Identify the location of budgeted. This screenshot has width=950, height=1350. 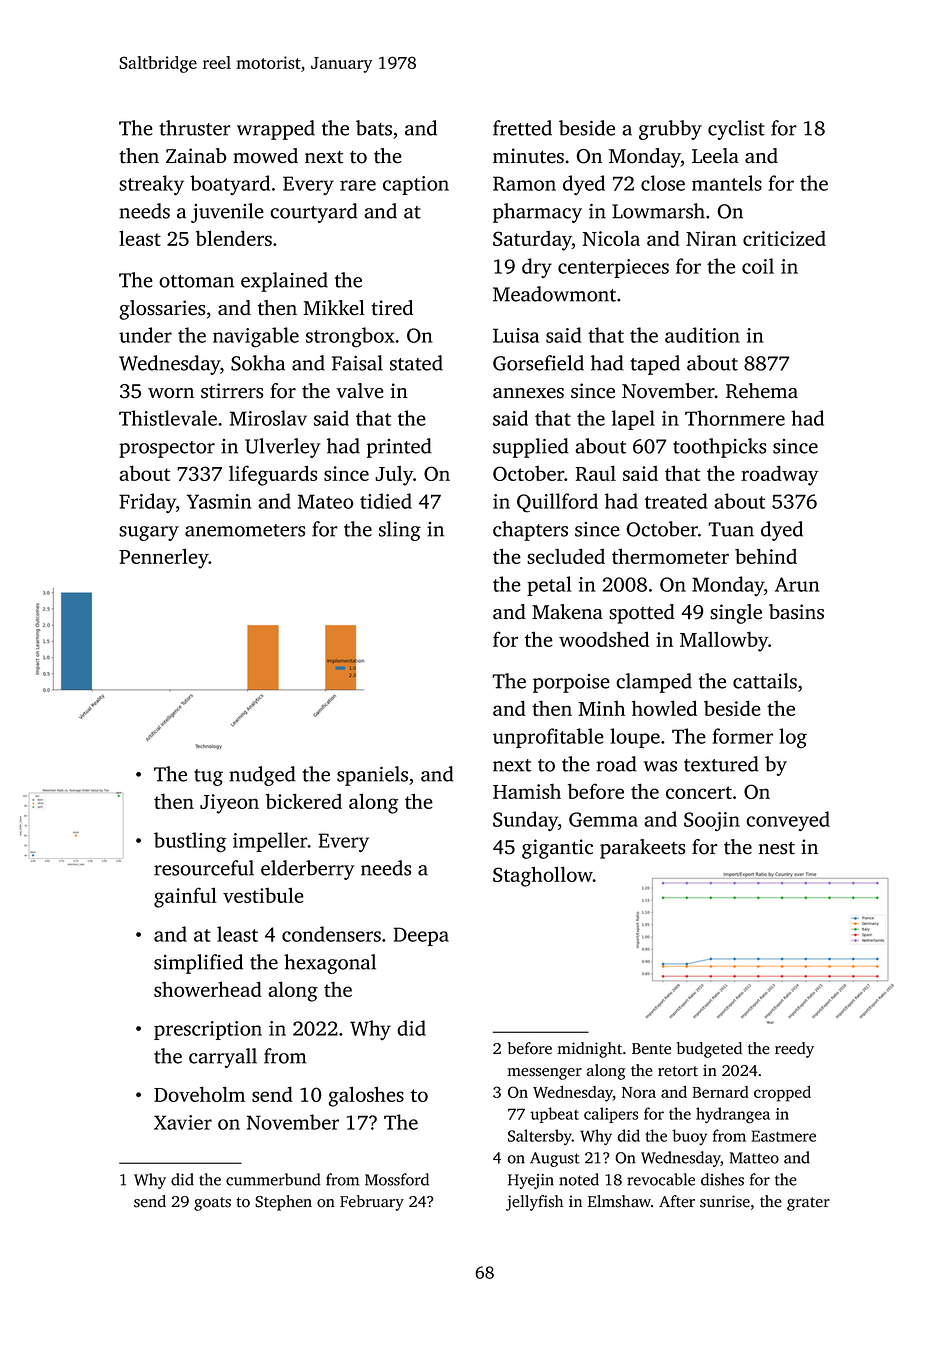
(709, 1050).
